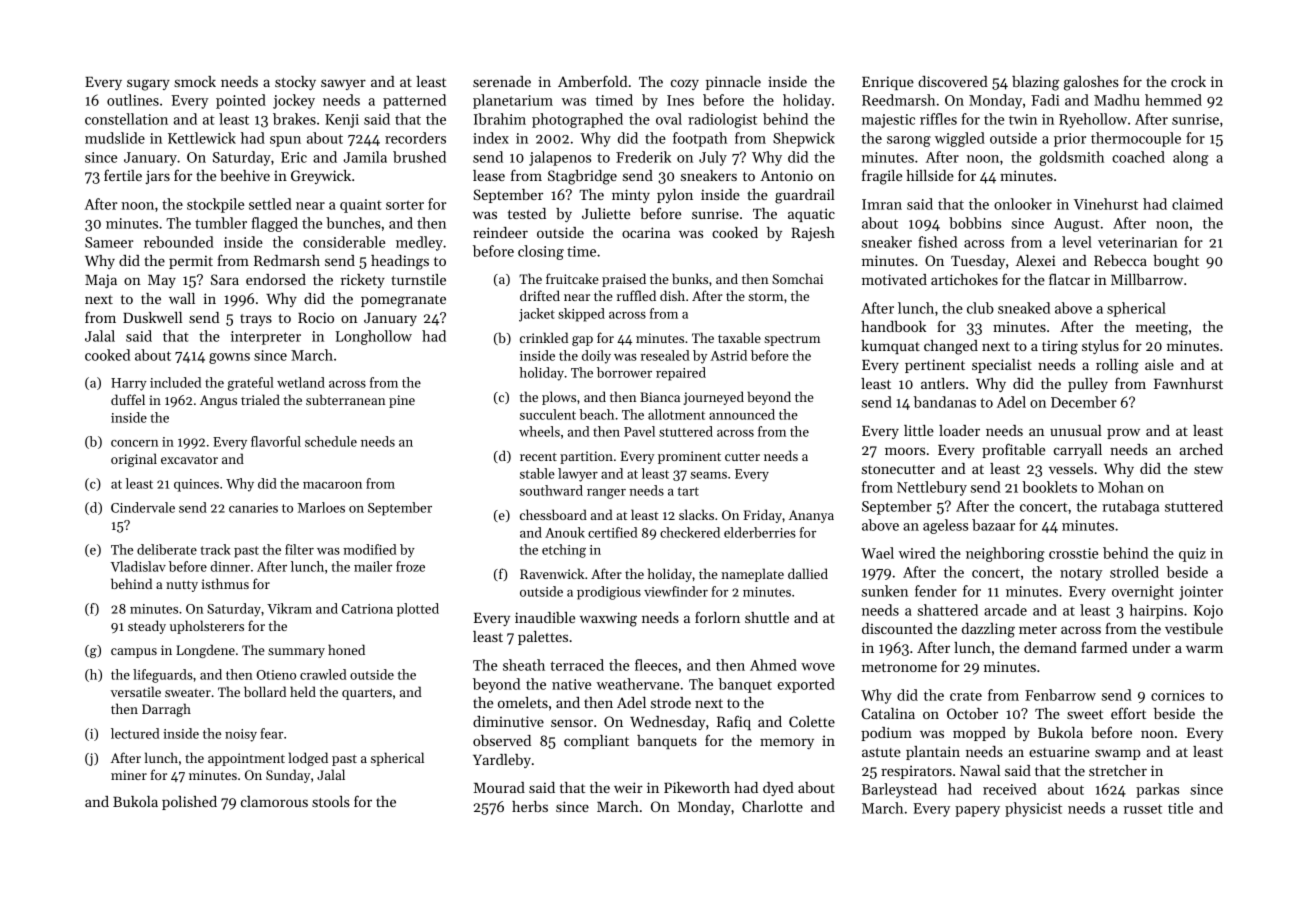 Image resolution: width=1308 pixels, height=924 pixels. What do you see at coordinates (613, 532) in the screenshot?
I see `certified` at bounding box center [613, 532].
